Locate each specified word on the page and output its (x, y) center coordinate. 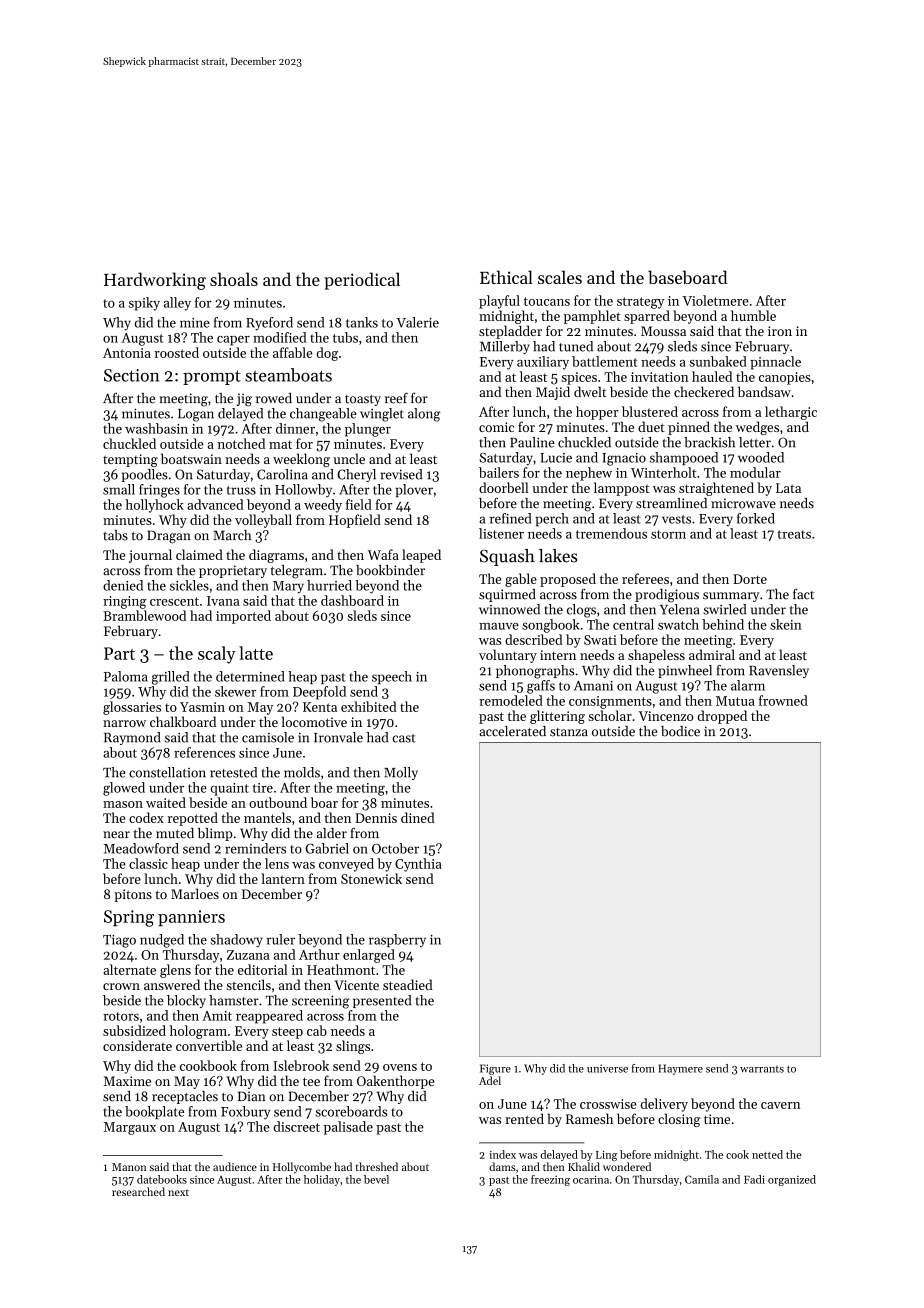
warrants (762, 1069)
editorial (262, 969)
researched (138, 1191)
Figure (495, 1069)
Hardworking (155, 281)
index (502, 1154)
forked (756, 518)
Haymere (681, 1069)
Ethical (506, 277)
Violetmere (715, 300)
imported (243, 617)
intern (558, 655)
